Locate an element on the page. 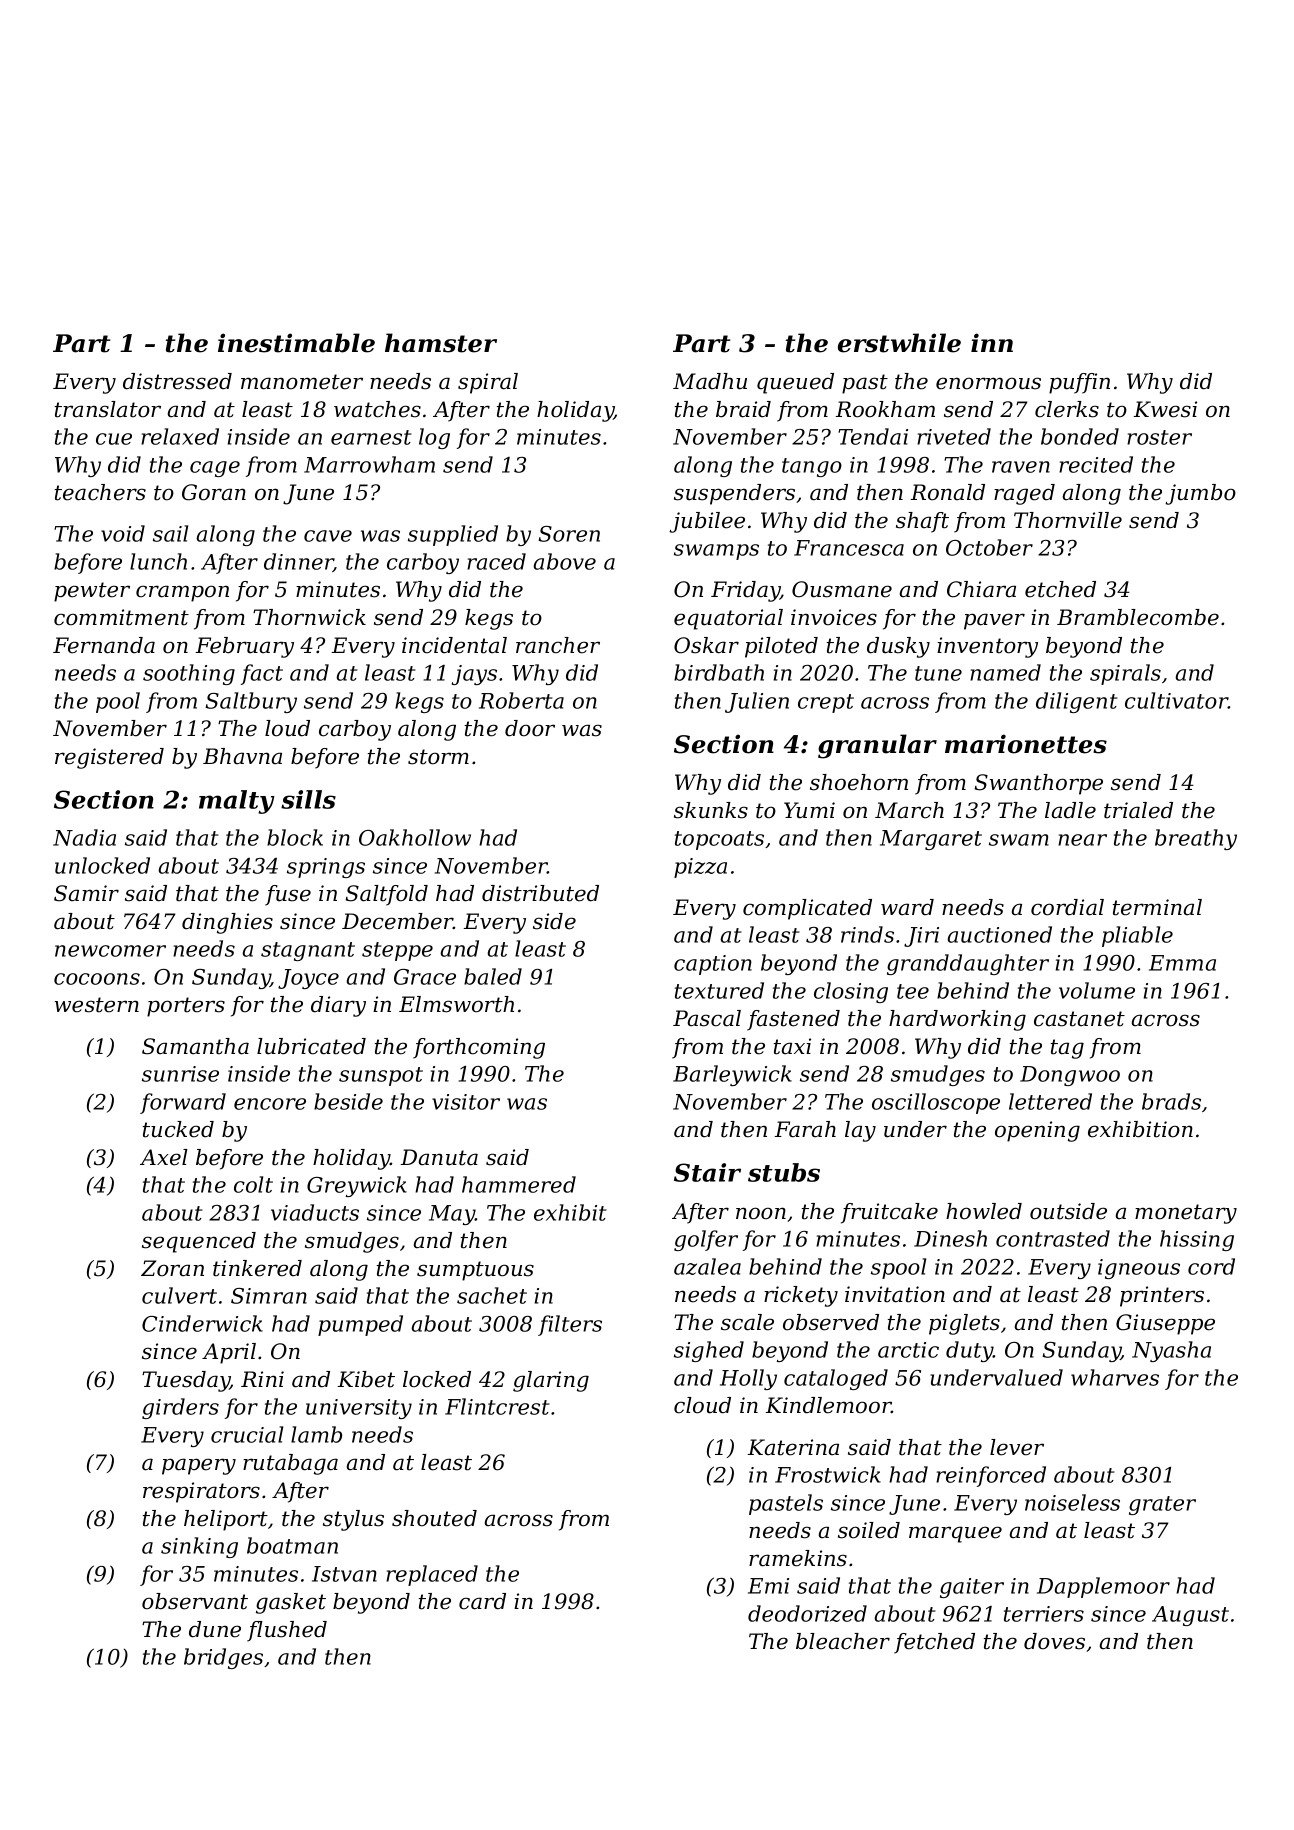 The image size is (1294, 1830). Axel is located at coordinates (164, 1157).
